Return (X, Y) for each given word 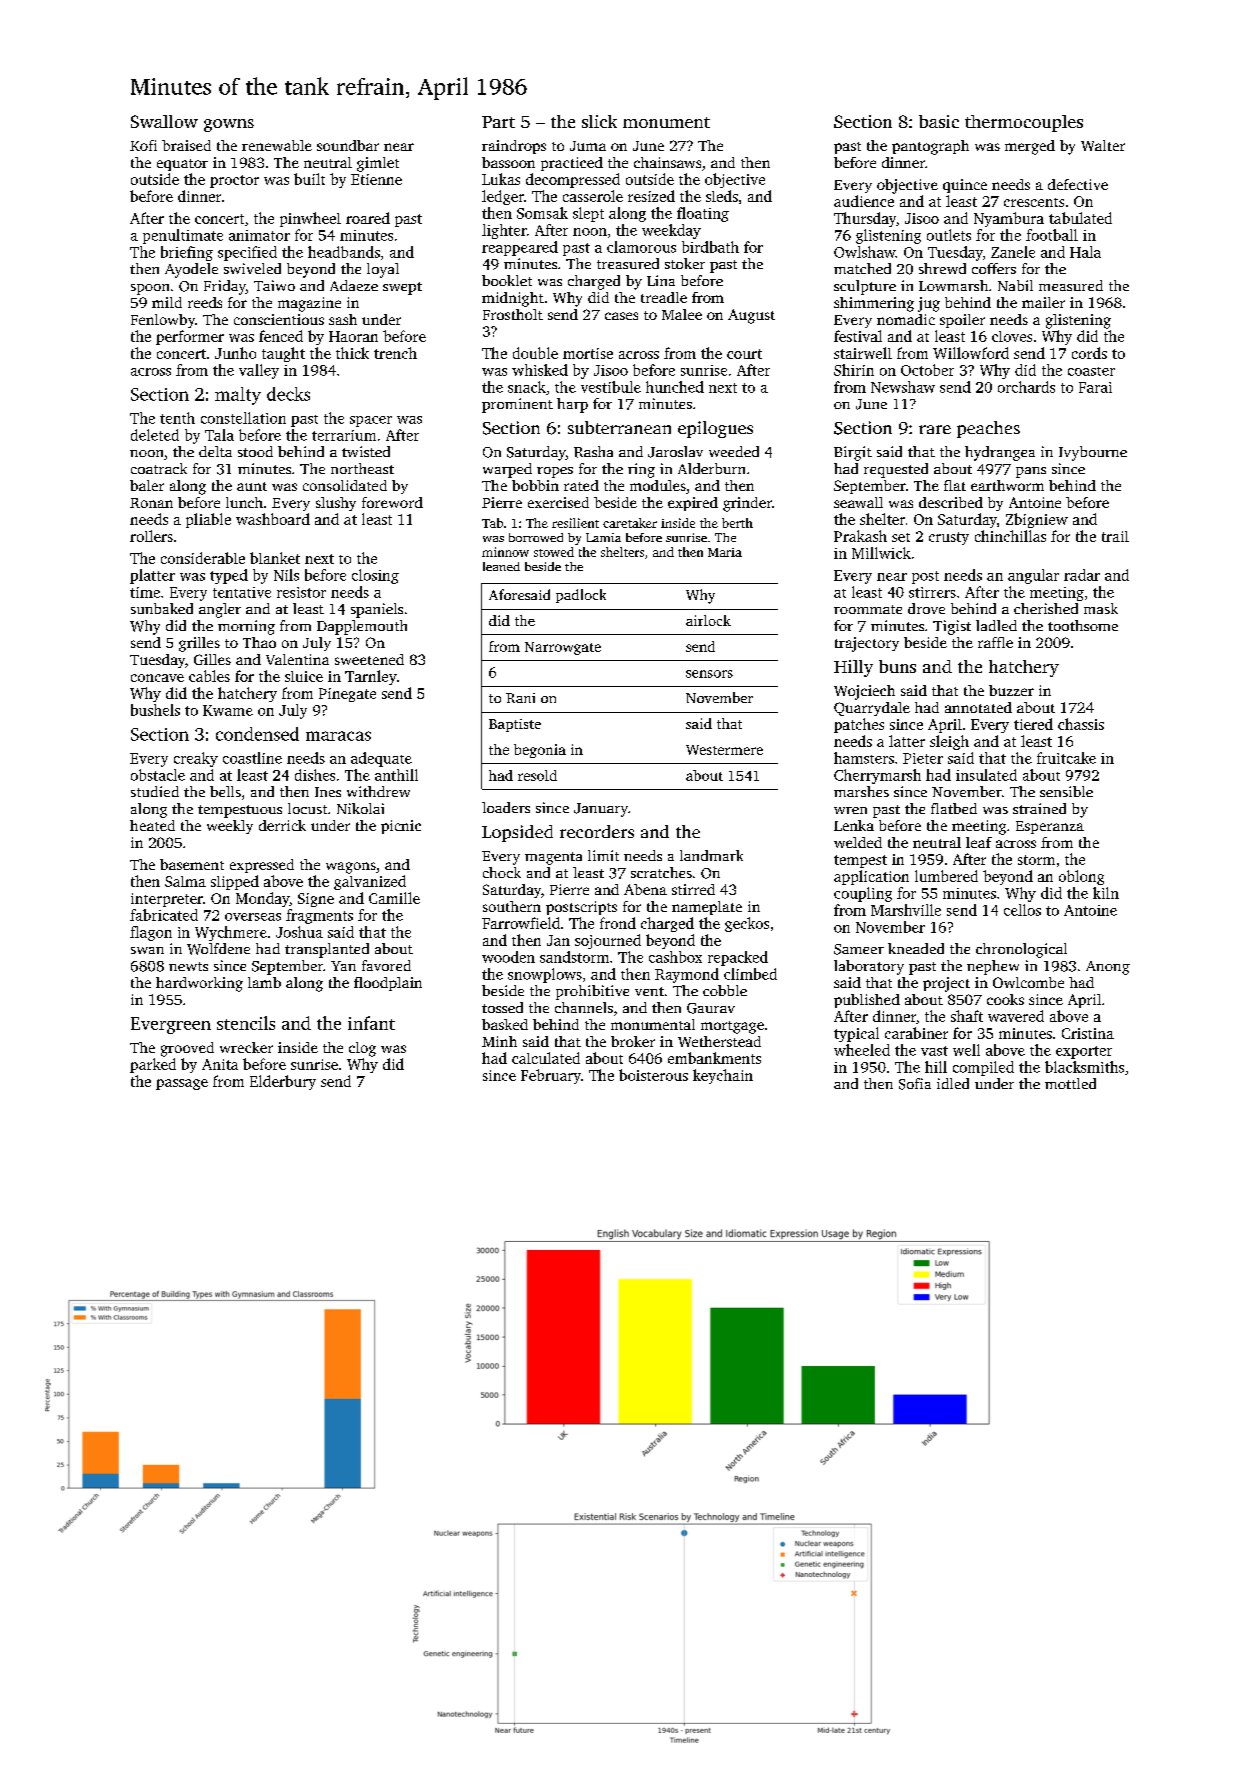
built (309, 179)
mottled (1070, 1083)
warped (507, 470)
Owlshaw (865, 252)
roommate (868, 609)
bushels (155, 710)
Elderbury (283, 1082)
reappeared (520, 248)
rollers (151, 536)
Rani (520, 698)
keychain (723, 1076)
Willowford (971, 353)
